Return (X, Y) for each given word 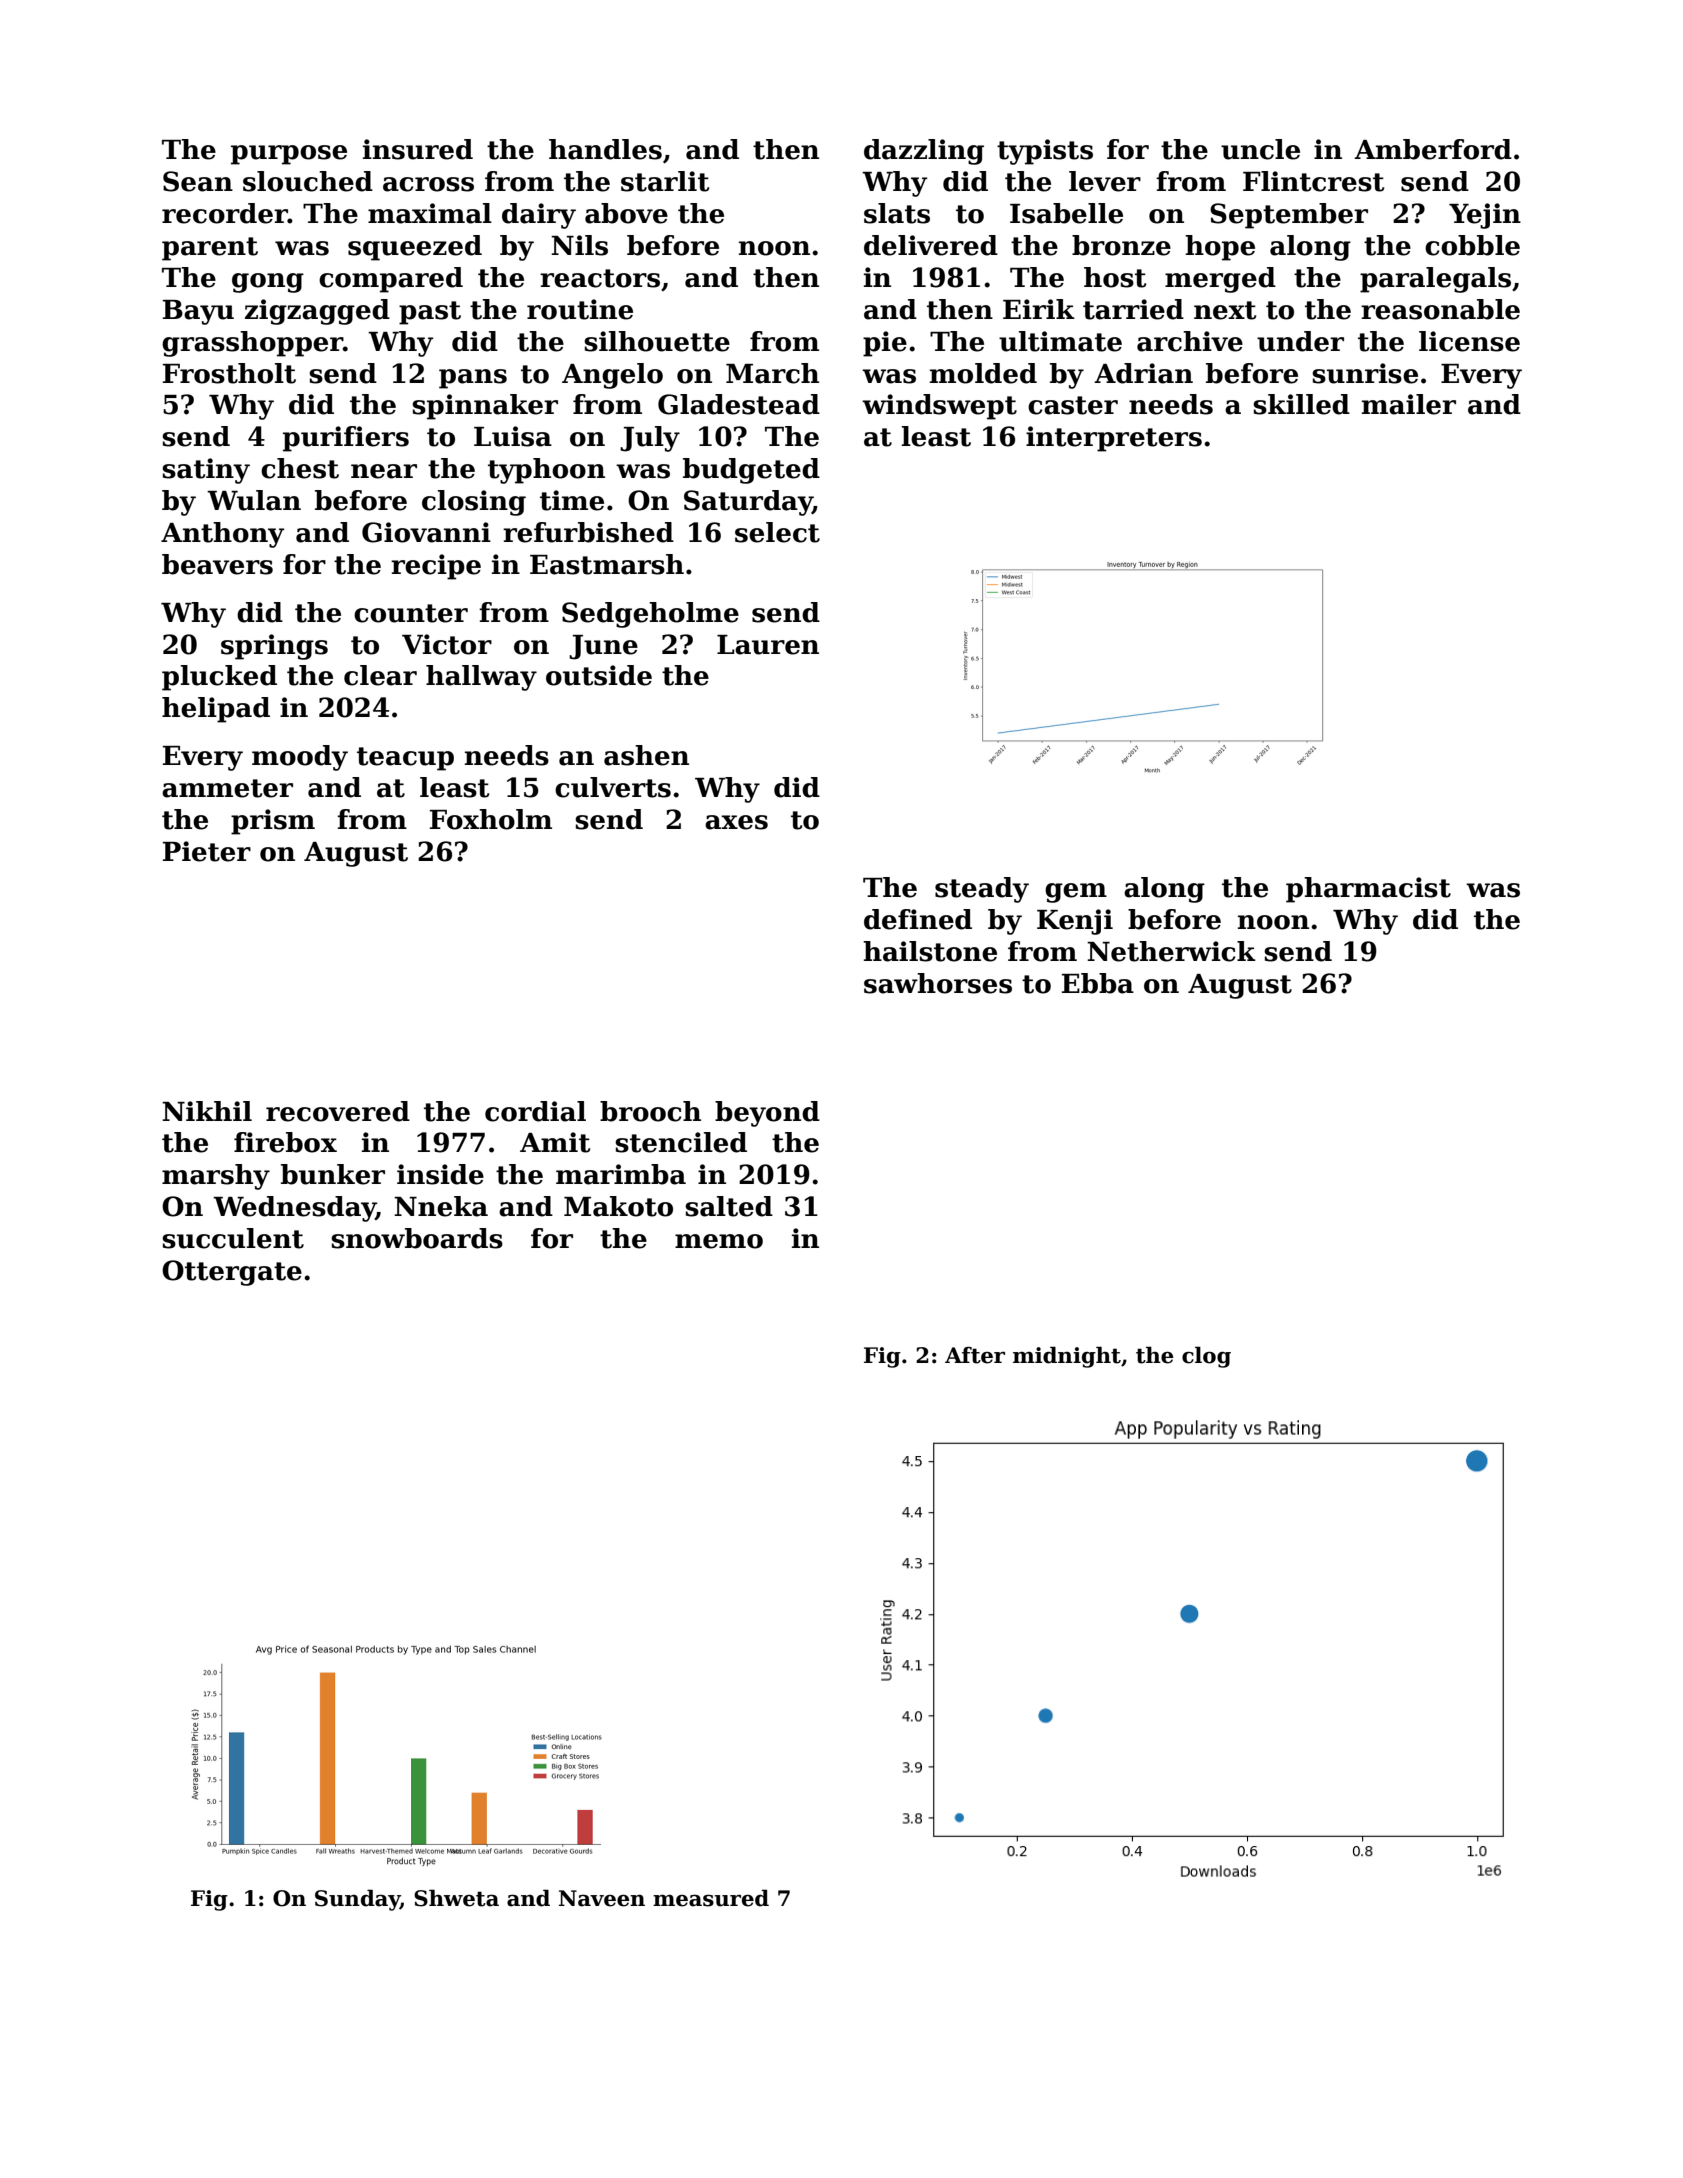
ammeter (227, 788)
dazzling (924, 152)
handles (605, 149)
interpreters (1114, 439)
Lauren (768, 645)
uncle (1260, 149)
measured (711, 1898)
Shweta (456, 1898)
